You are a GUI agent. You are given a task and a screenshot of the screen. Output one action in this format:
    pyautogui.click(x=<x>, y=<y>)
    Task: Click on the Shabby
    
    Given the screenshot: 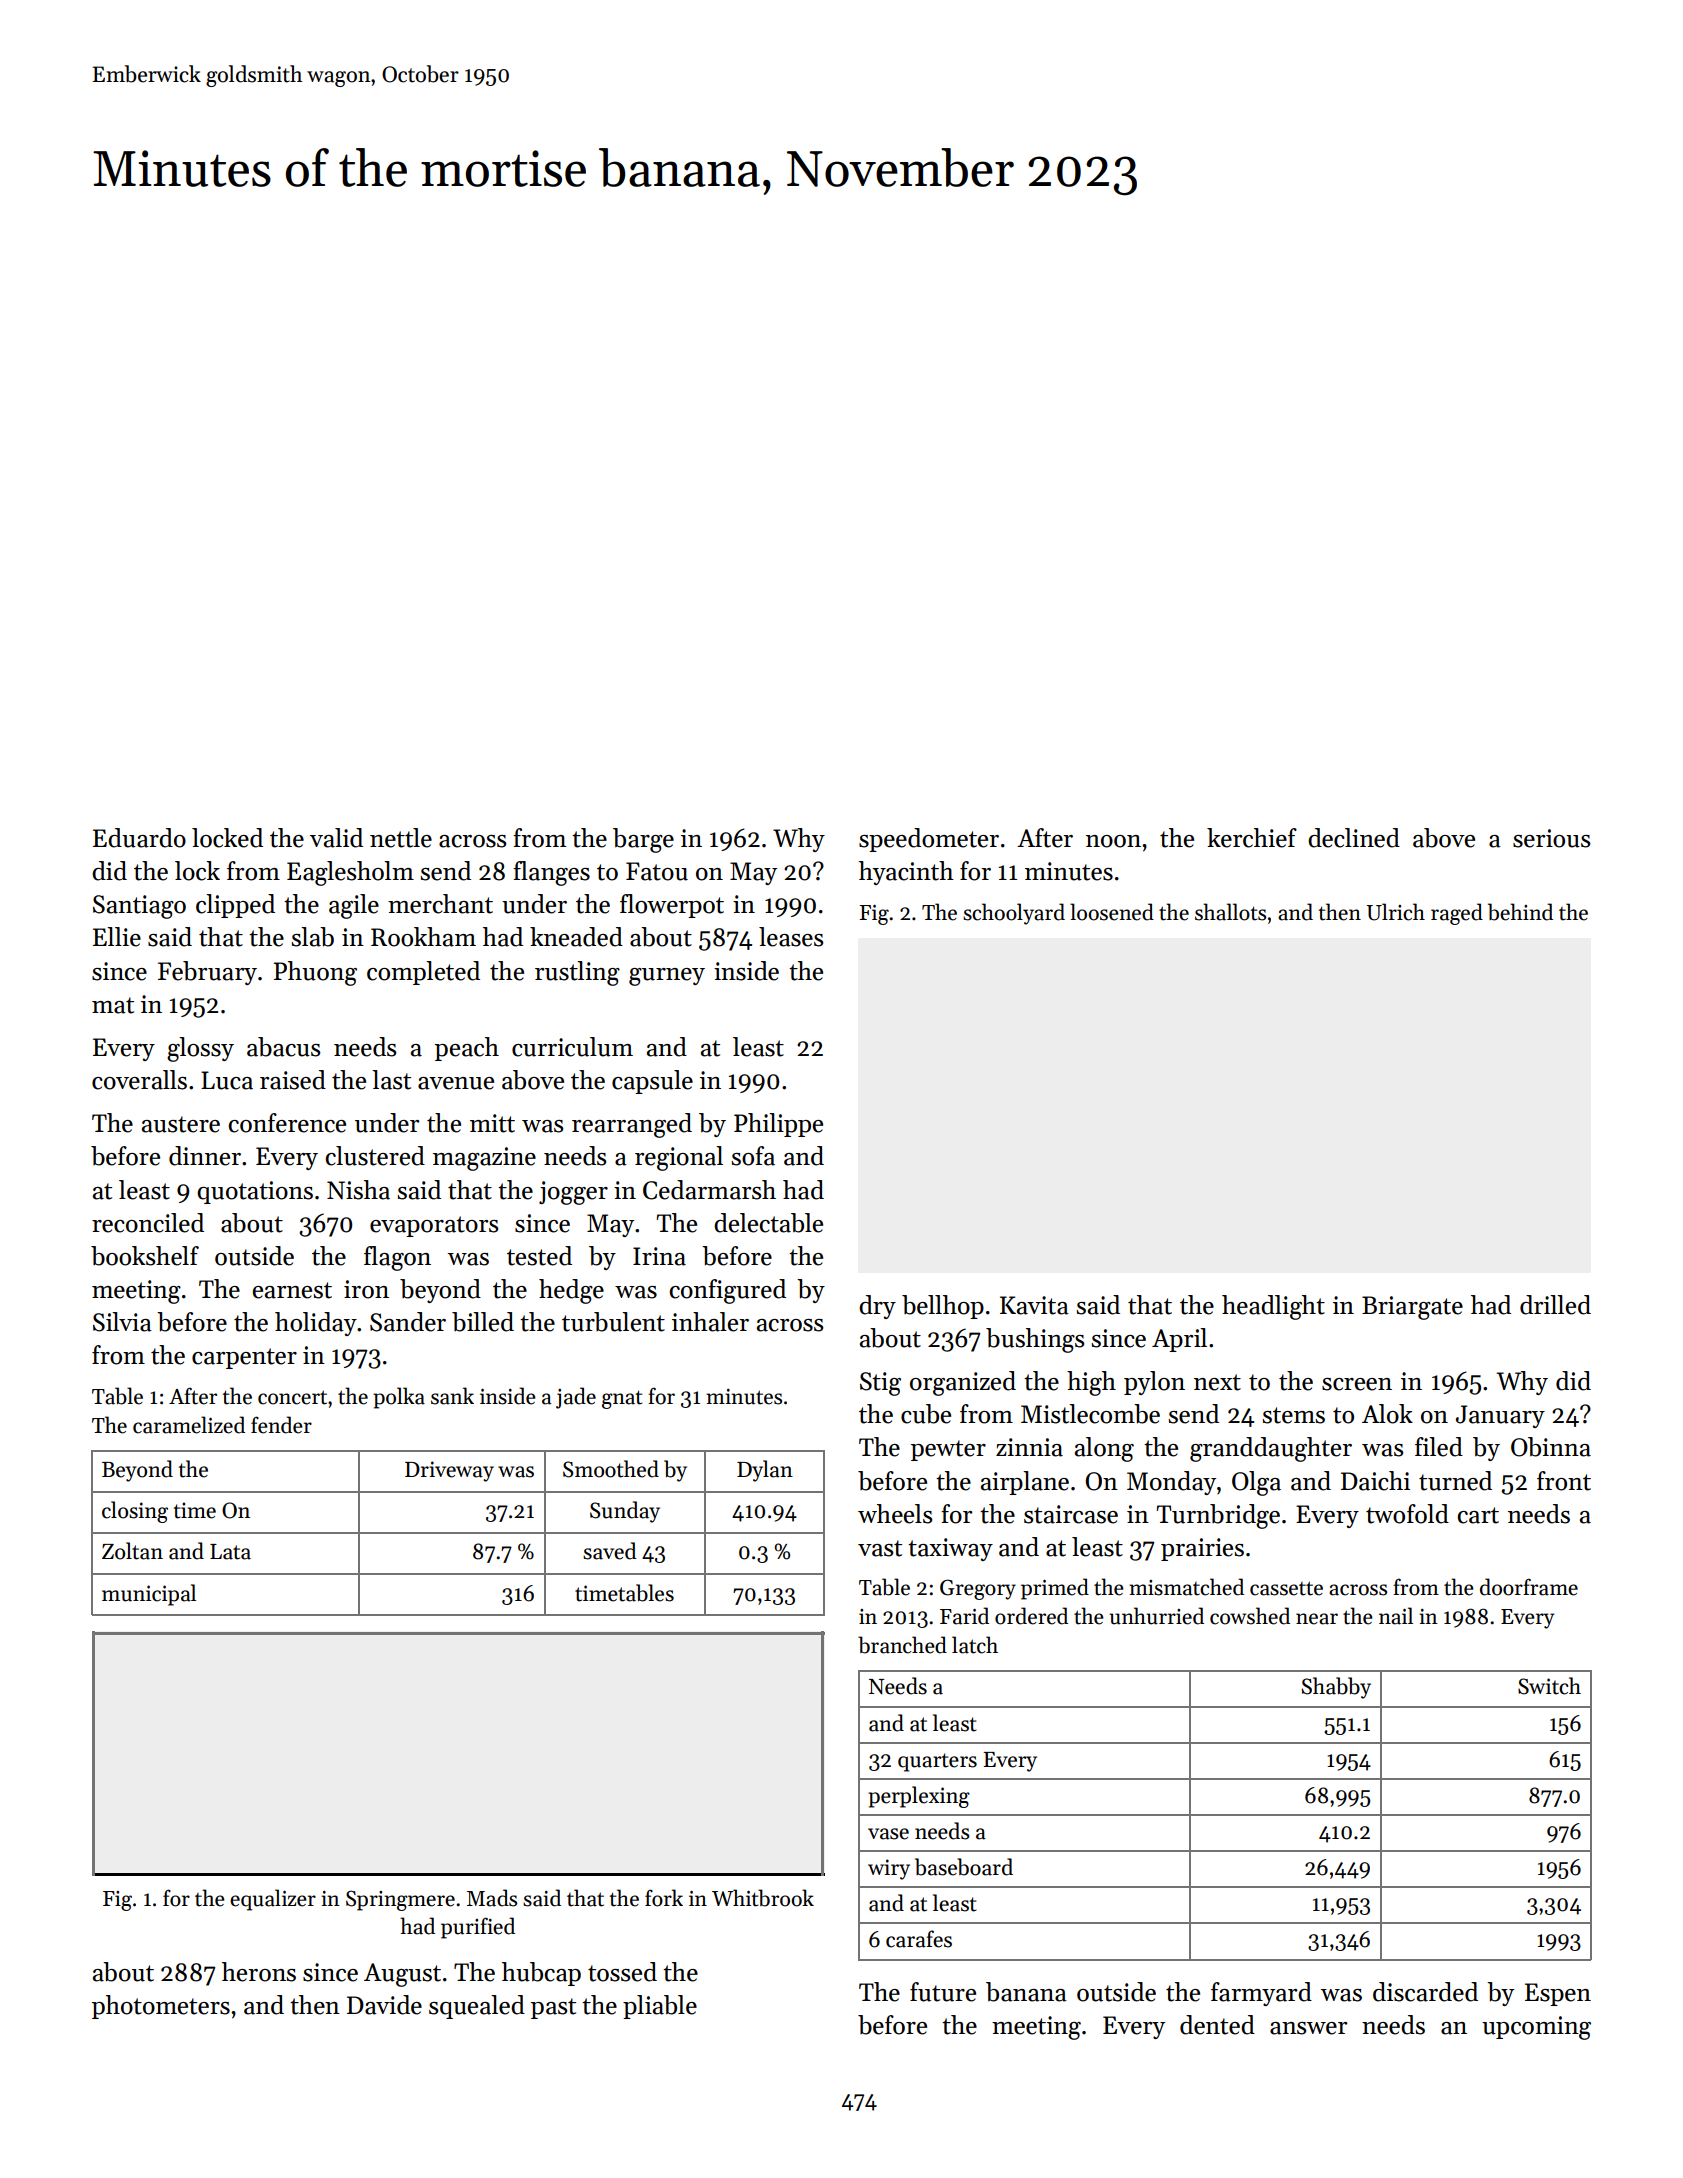 What is the action you would take?
    pyautogui.click(x=1336, y=1688)
